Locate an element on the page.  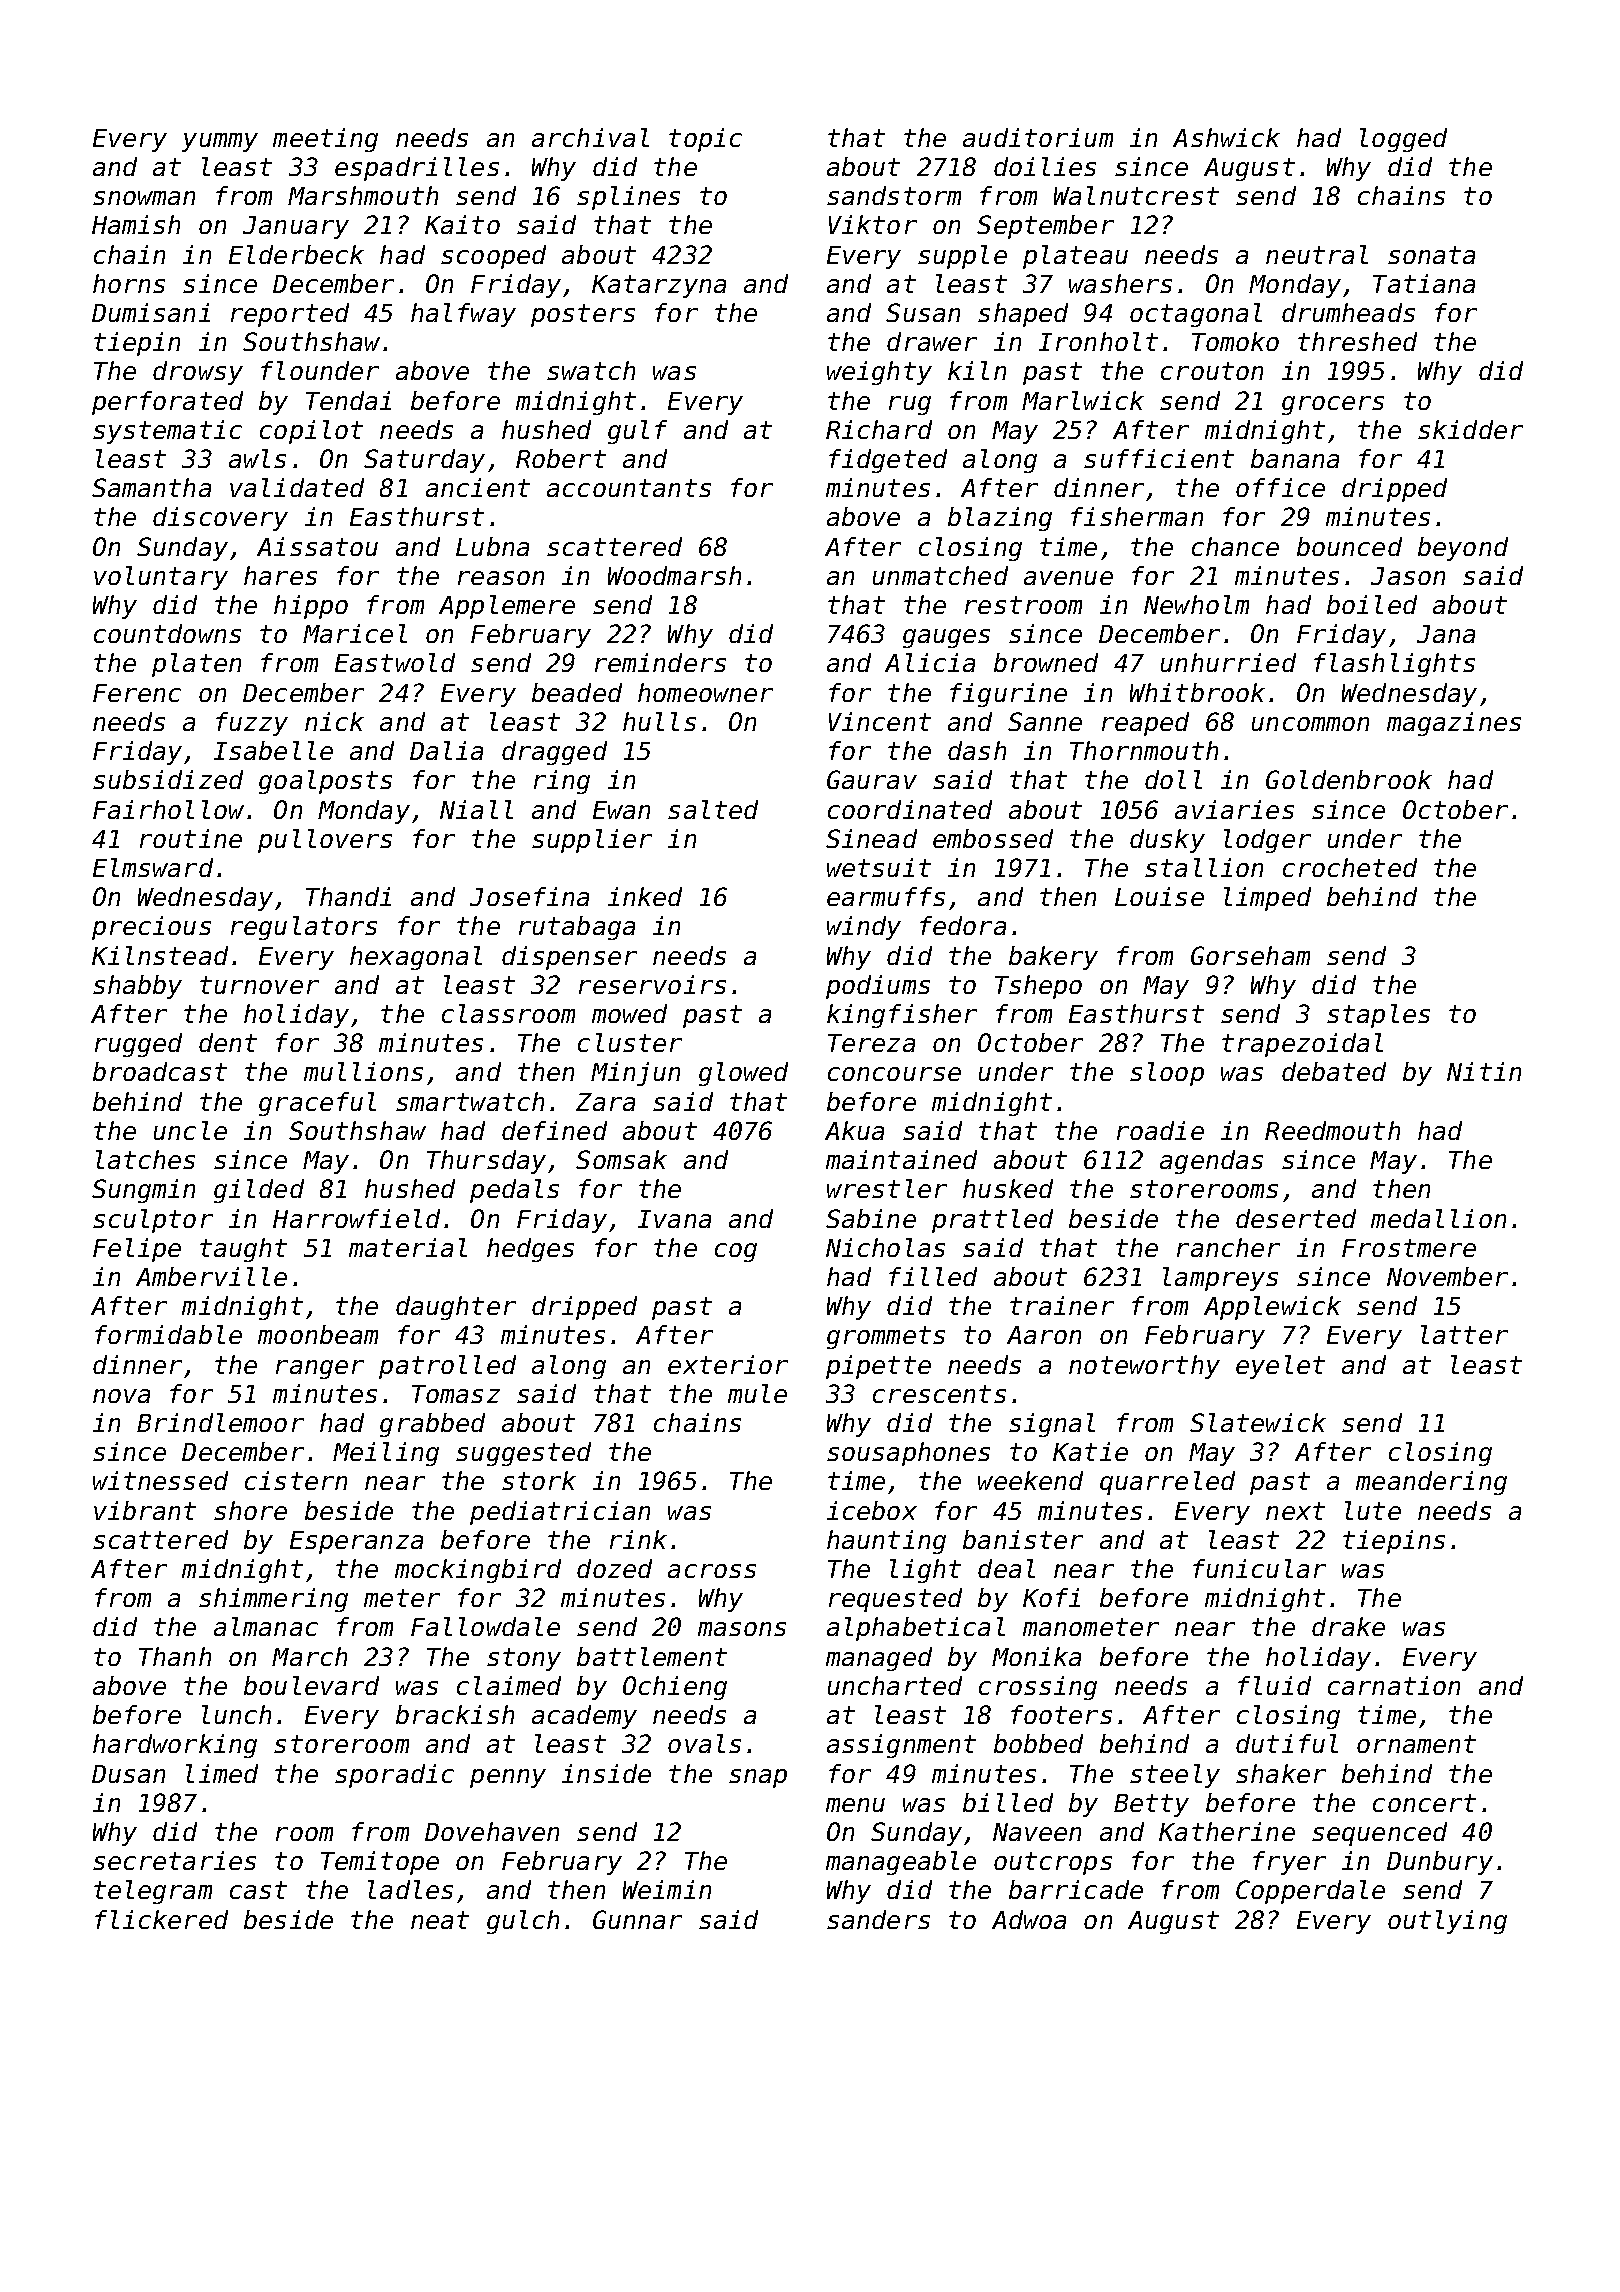
roadie is located at coordinates (1160, 1130).
